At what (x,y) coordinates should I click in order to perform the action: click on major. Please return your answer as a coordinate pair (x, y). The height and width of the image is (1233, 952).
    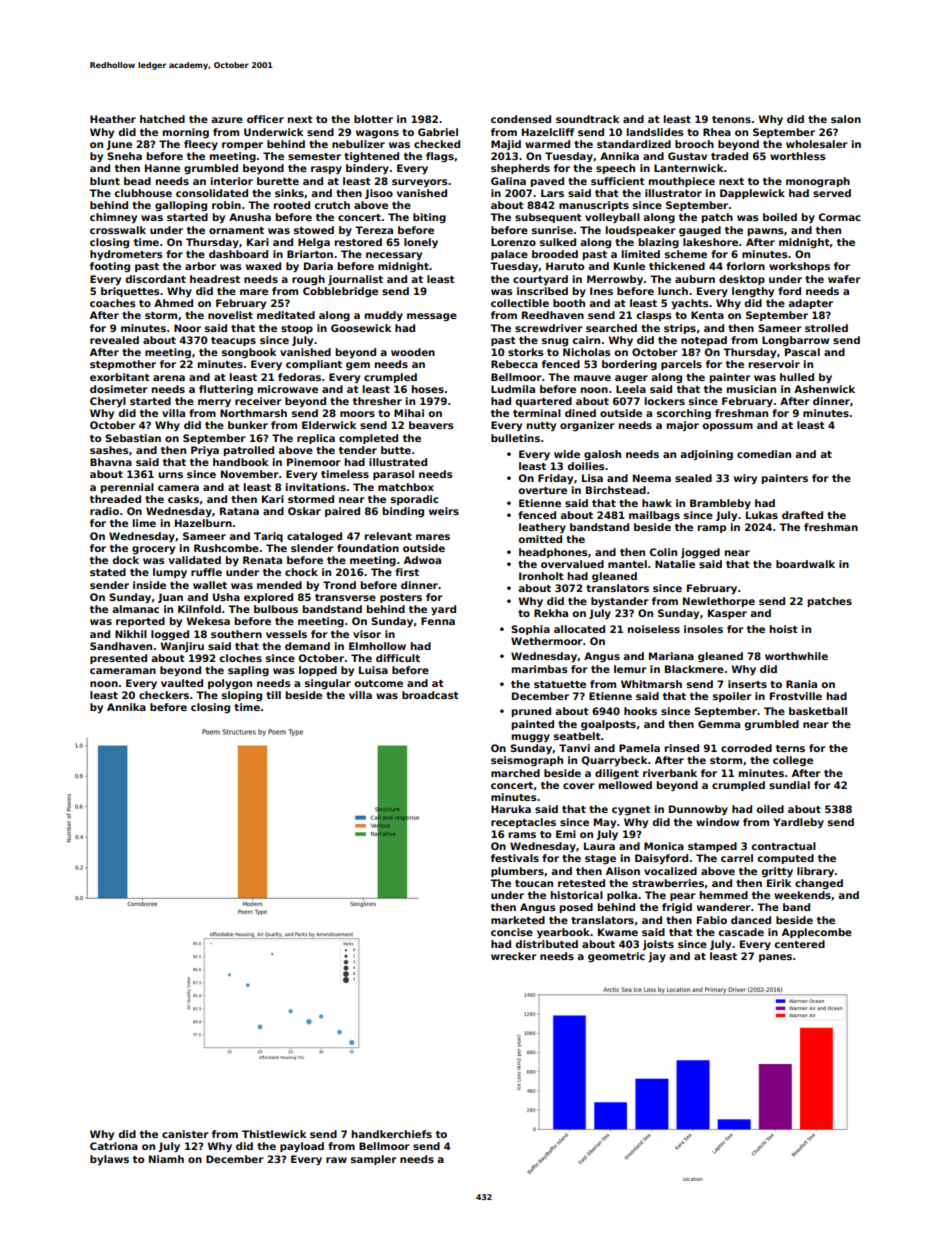
    Looking at the image, I should click on (683, 426).
